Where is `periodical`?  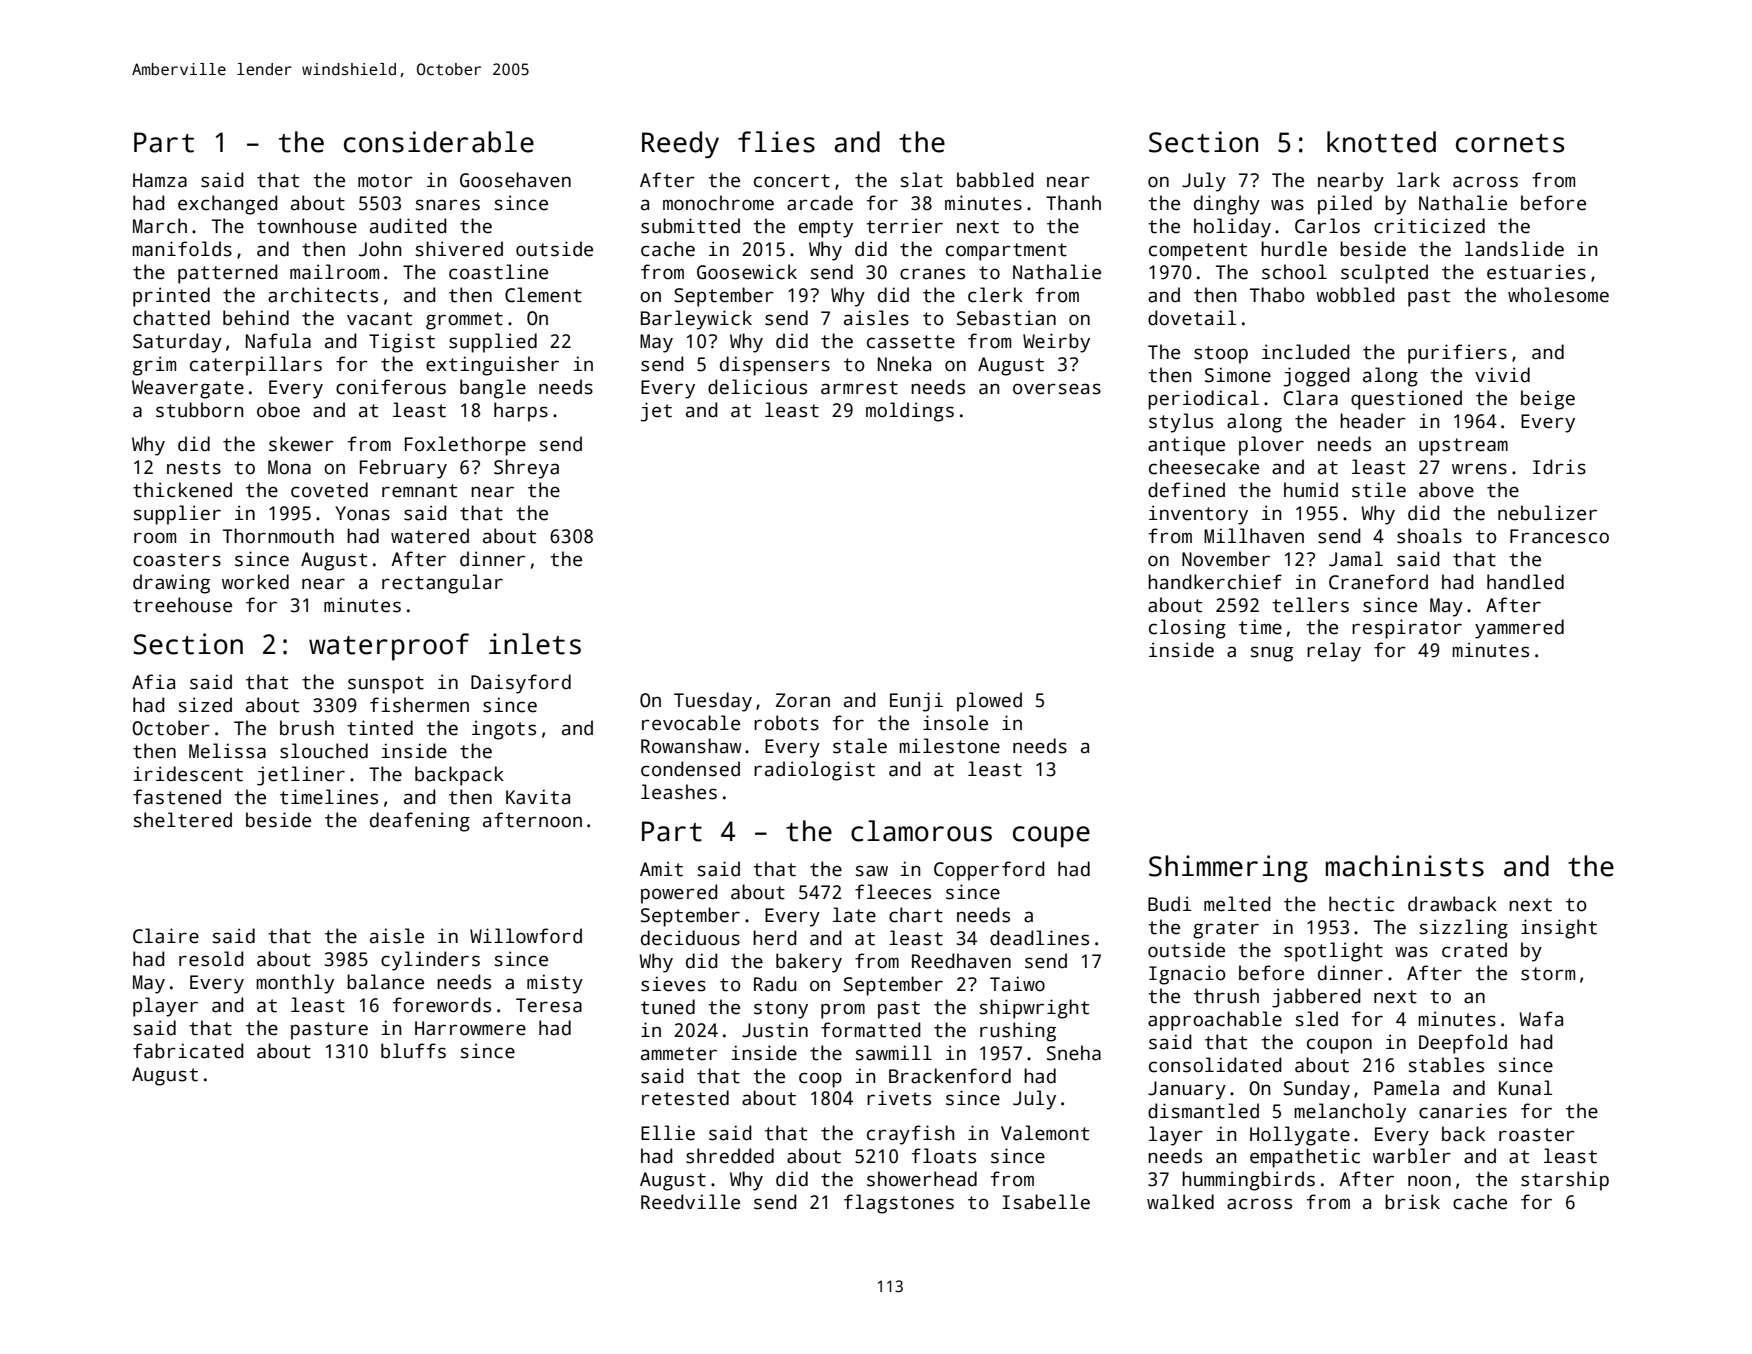
periodical is located at coordinates (1203, 400).
